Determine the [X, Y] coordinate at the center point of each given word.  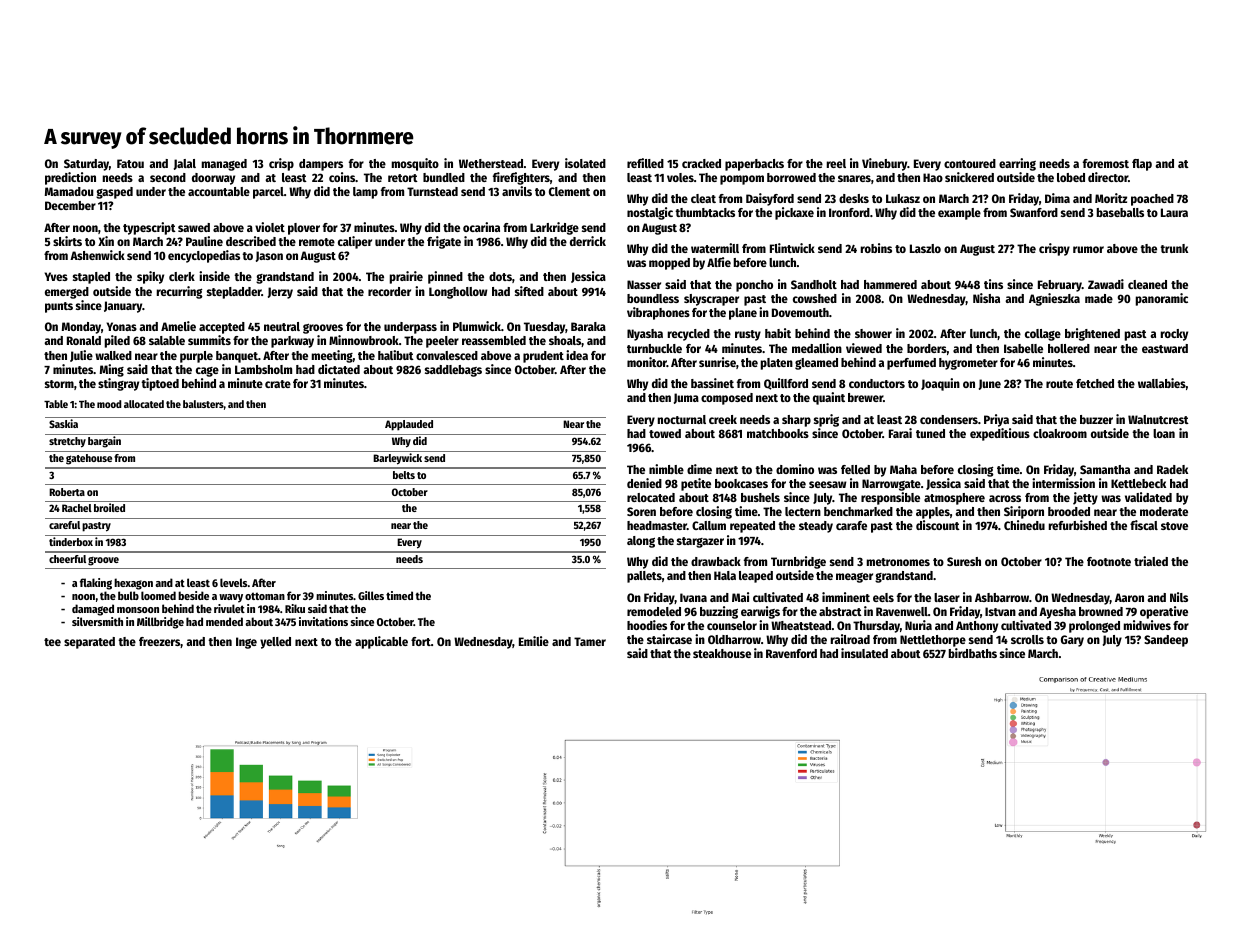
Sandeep [1166, 641]
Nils [1179, 597]
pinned [445, 277]
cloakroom [1060, 433]
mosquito [415, 164]
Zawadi [1106, 284]
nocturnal [682, 419]
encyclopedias [204, 256]
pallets [644, 577]
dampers [321, 165]
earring [1017, 164]
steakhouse [722, 653]
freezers [159, 641]
